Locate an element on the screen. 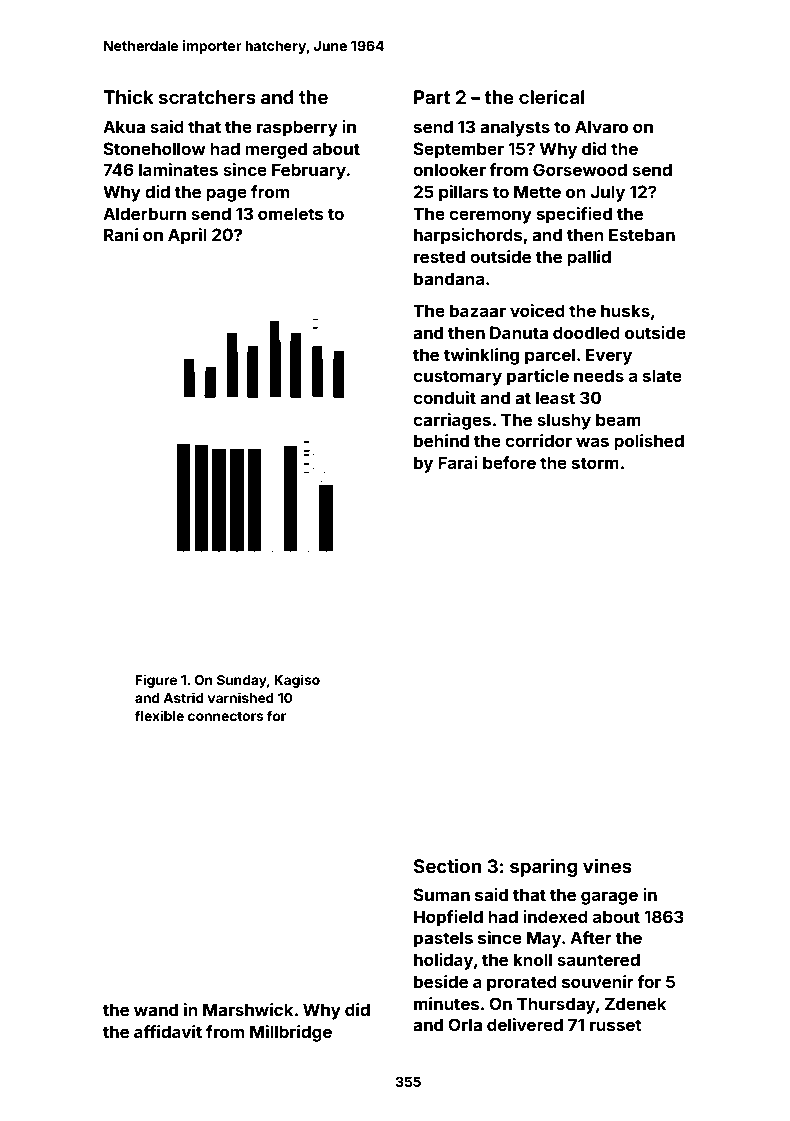  vines is located at coordinates (607, 865).
